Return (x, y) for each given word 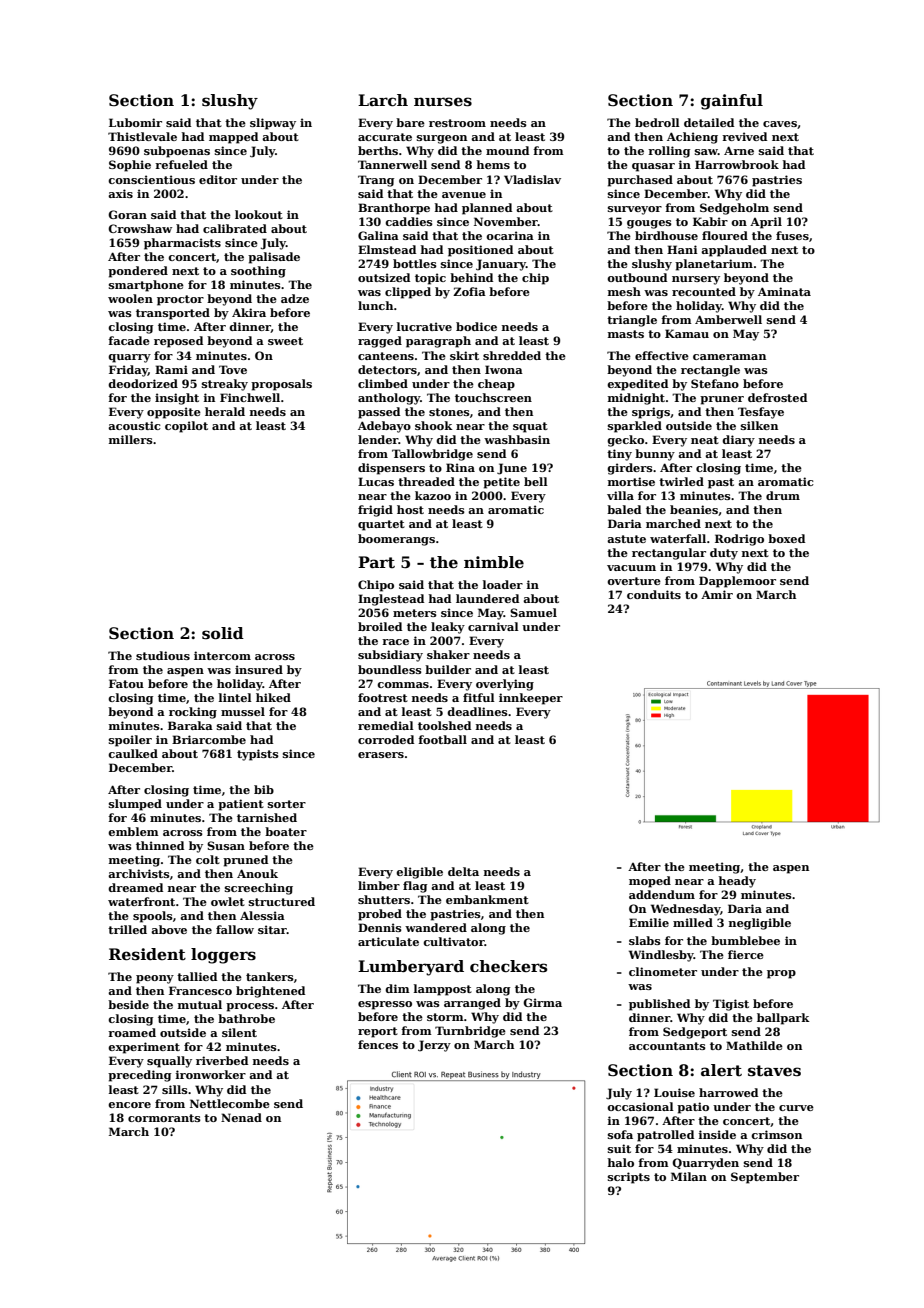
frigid (375, 511)
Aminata (784, 291)
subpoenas (177, 152)
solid (223, 633)
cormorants (164, 1118)
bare (410, 122)
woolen (130, 298)
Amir (717, 594)
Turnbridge (470, 1032)
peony (155, 979)
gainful (732, 102)
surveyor (635, 210)
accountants (667, 1046)
